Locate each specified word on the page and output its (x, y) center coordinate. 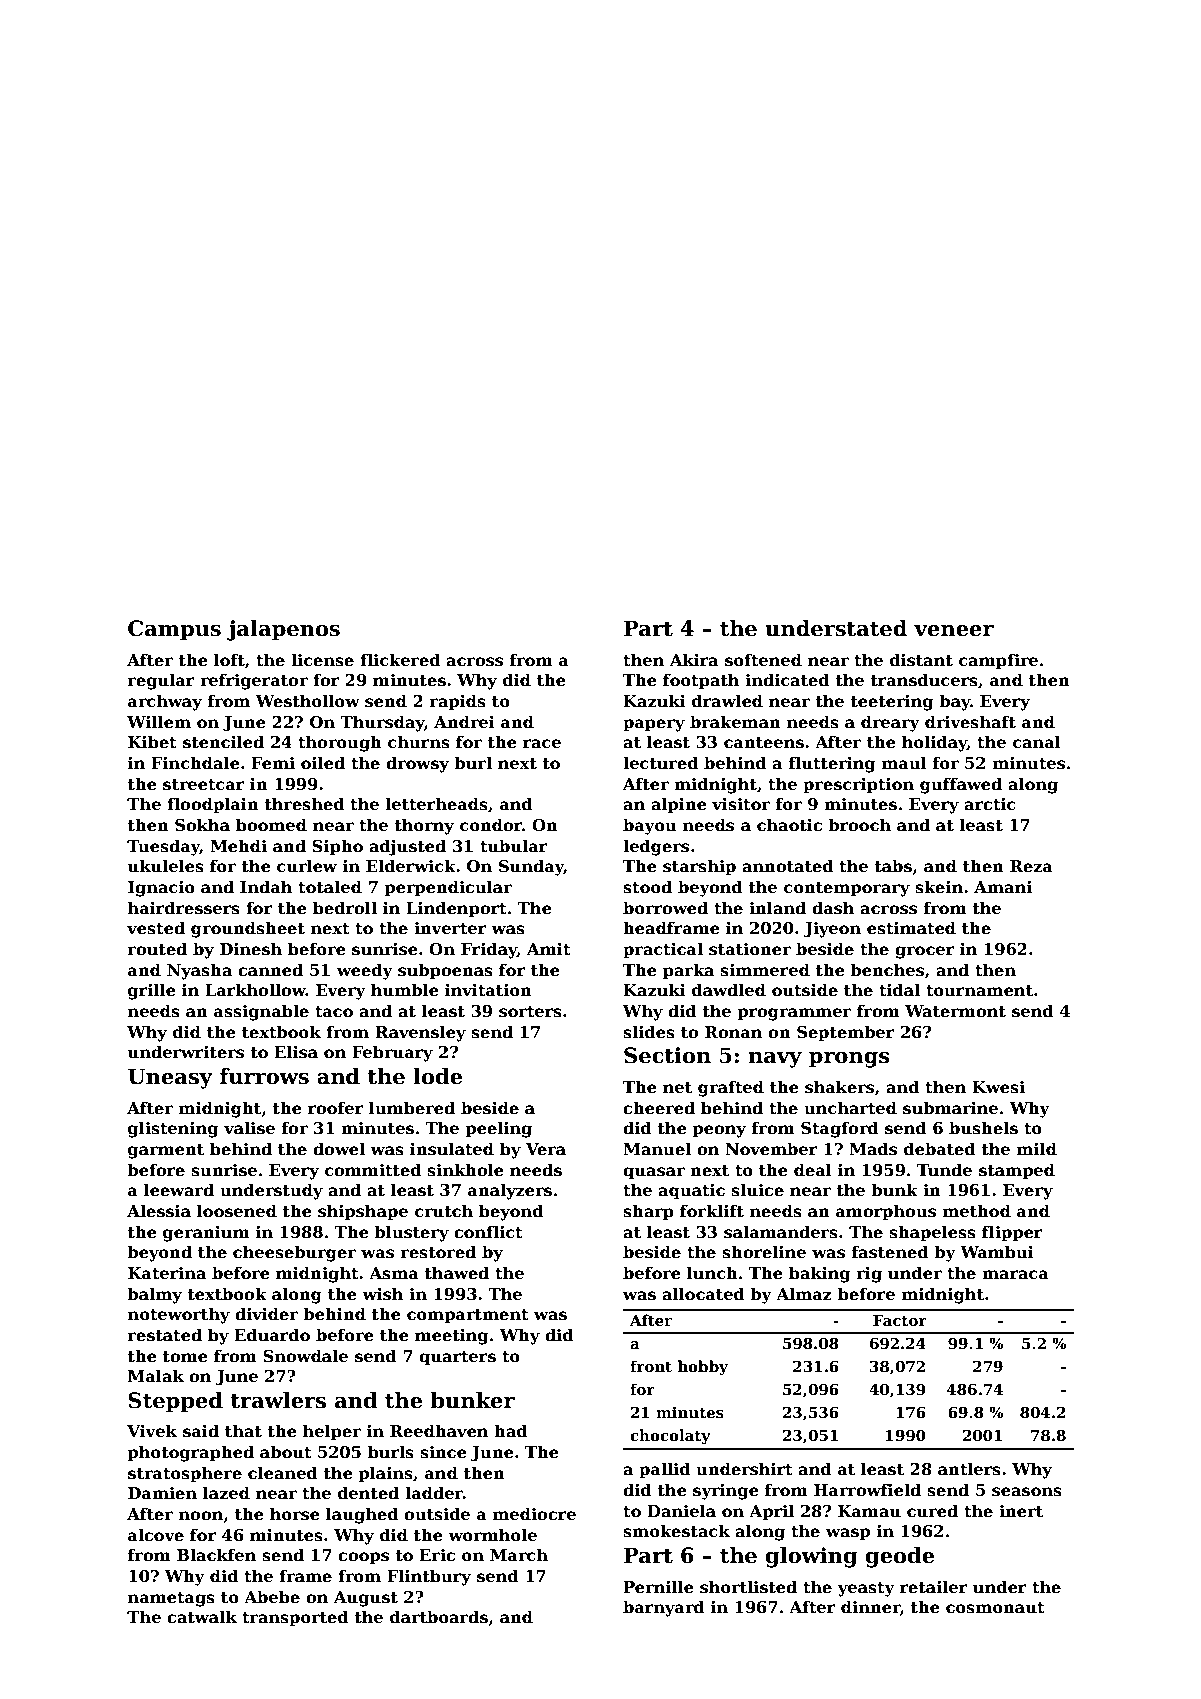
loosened (237, 1211)
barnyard (664, 1608)
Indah (266, 886)
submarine (950, 1108)
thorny (424, 826)
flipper (1012, 1233)
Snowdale (305, 1356)
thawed (457, 1273)
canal (1037, 742)
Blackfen (216, 1555)
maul (904, 763)
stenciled (223, 742)
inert (1021, 1511)
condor (491, 825)
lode (437, 1076)
